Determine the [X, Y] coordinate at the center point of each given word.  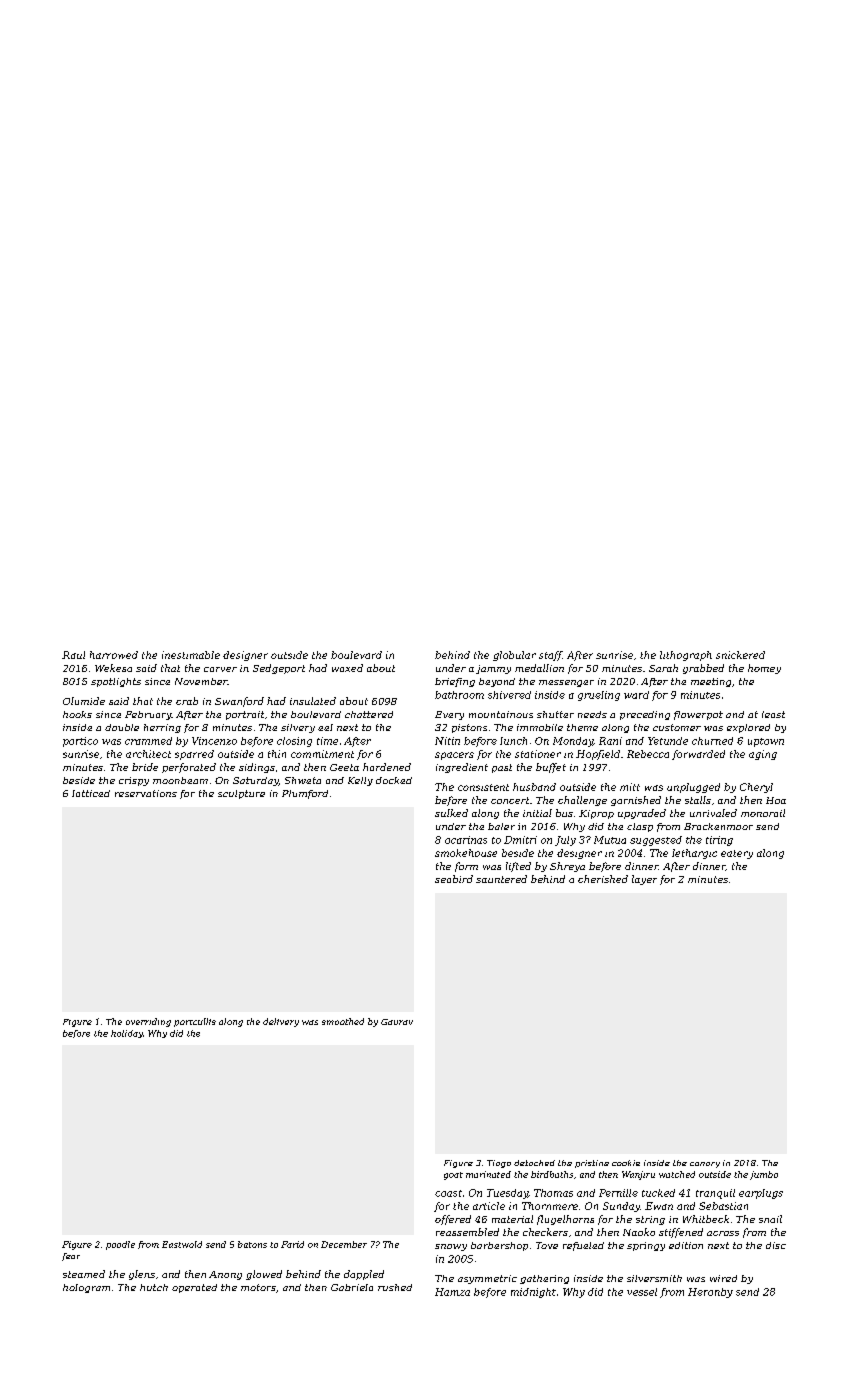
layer [644, 880]
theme [582, 727]
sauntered [501, 879]
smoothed [343, 1021]
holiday [127, 1034]
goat [453, 1176]
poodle [120, 1245]
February [148, 715]
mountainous [501, 714]
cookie [626, 1163]
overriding [148, 1022]
